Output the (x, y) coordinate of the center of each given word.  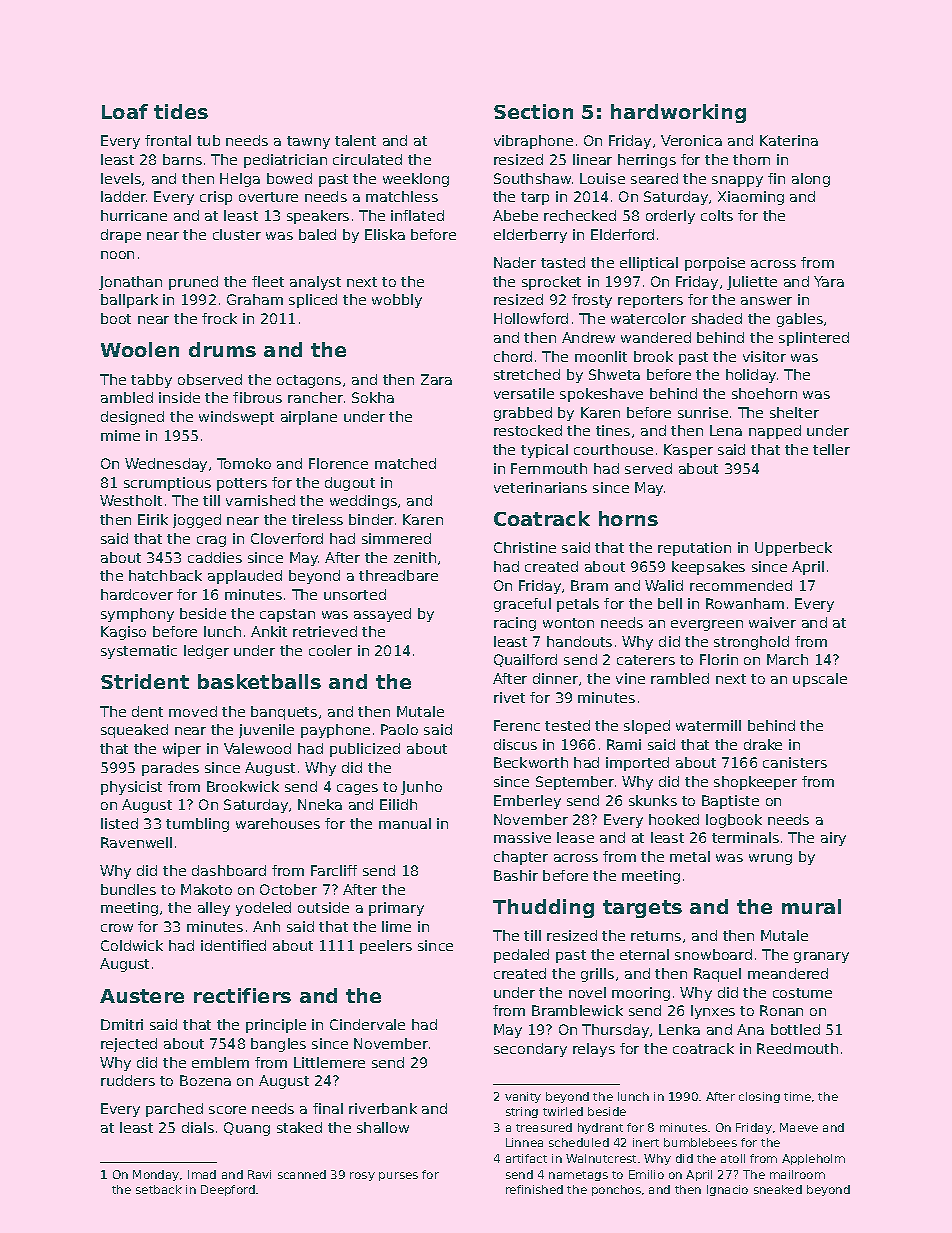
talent (355, 140)
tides (181, 111)
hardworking (678, 113)
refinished (534, 1189)
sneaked (778, 1189)
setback (159, 1189)
